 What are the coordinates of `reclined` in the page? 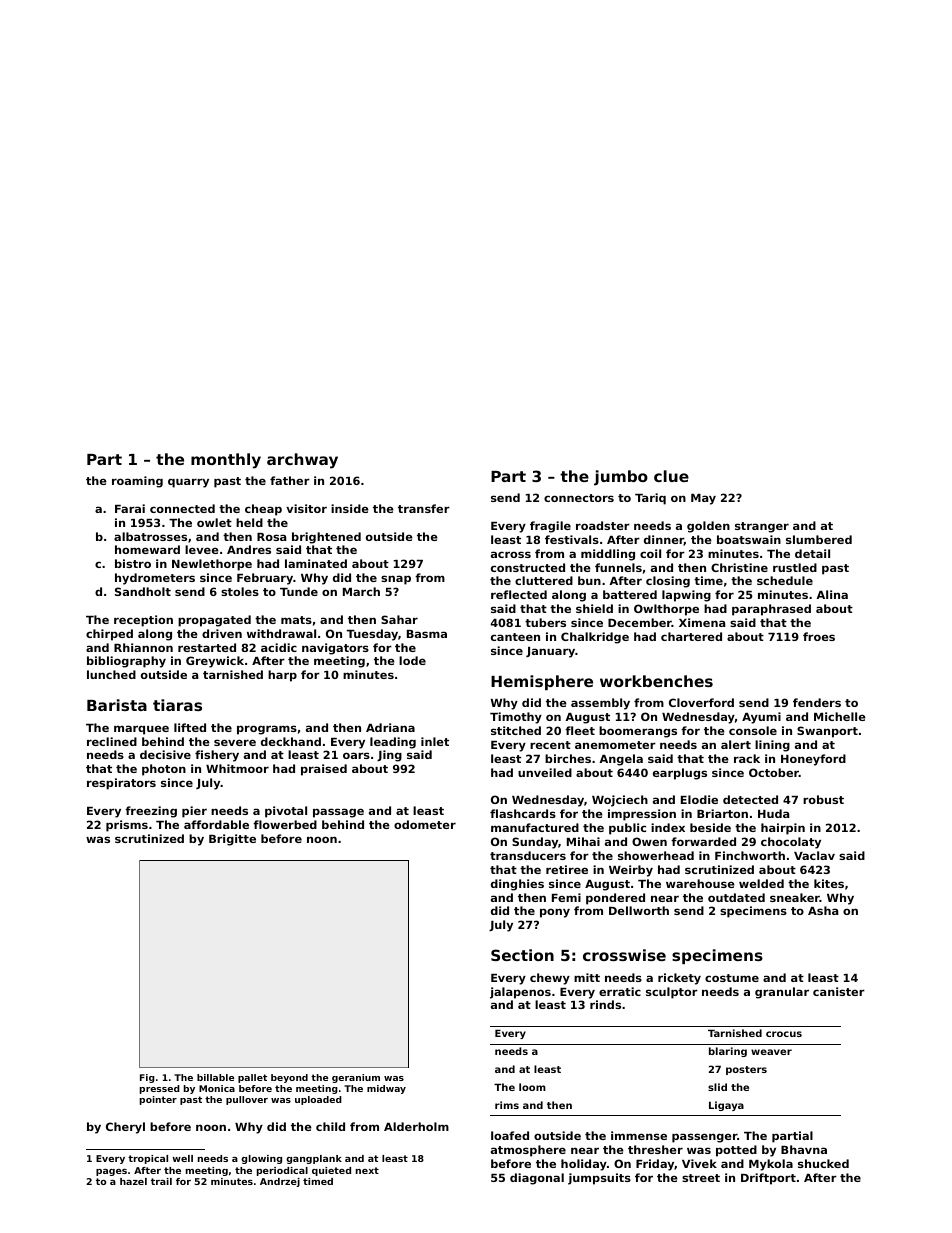 It's located at (112, 741).
